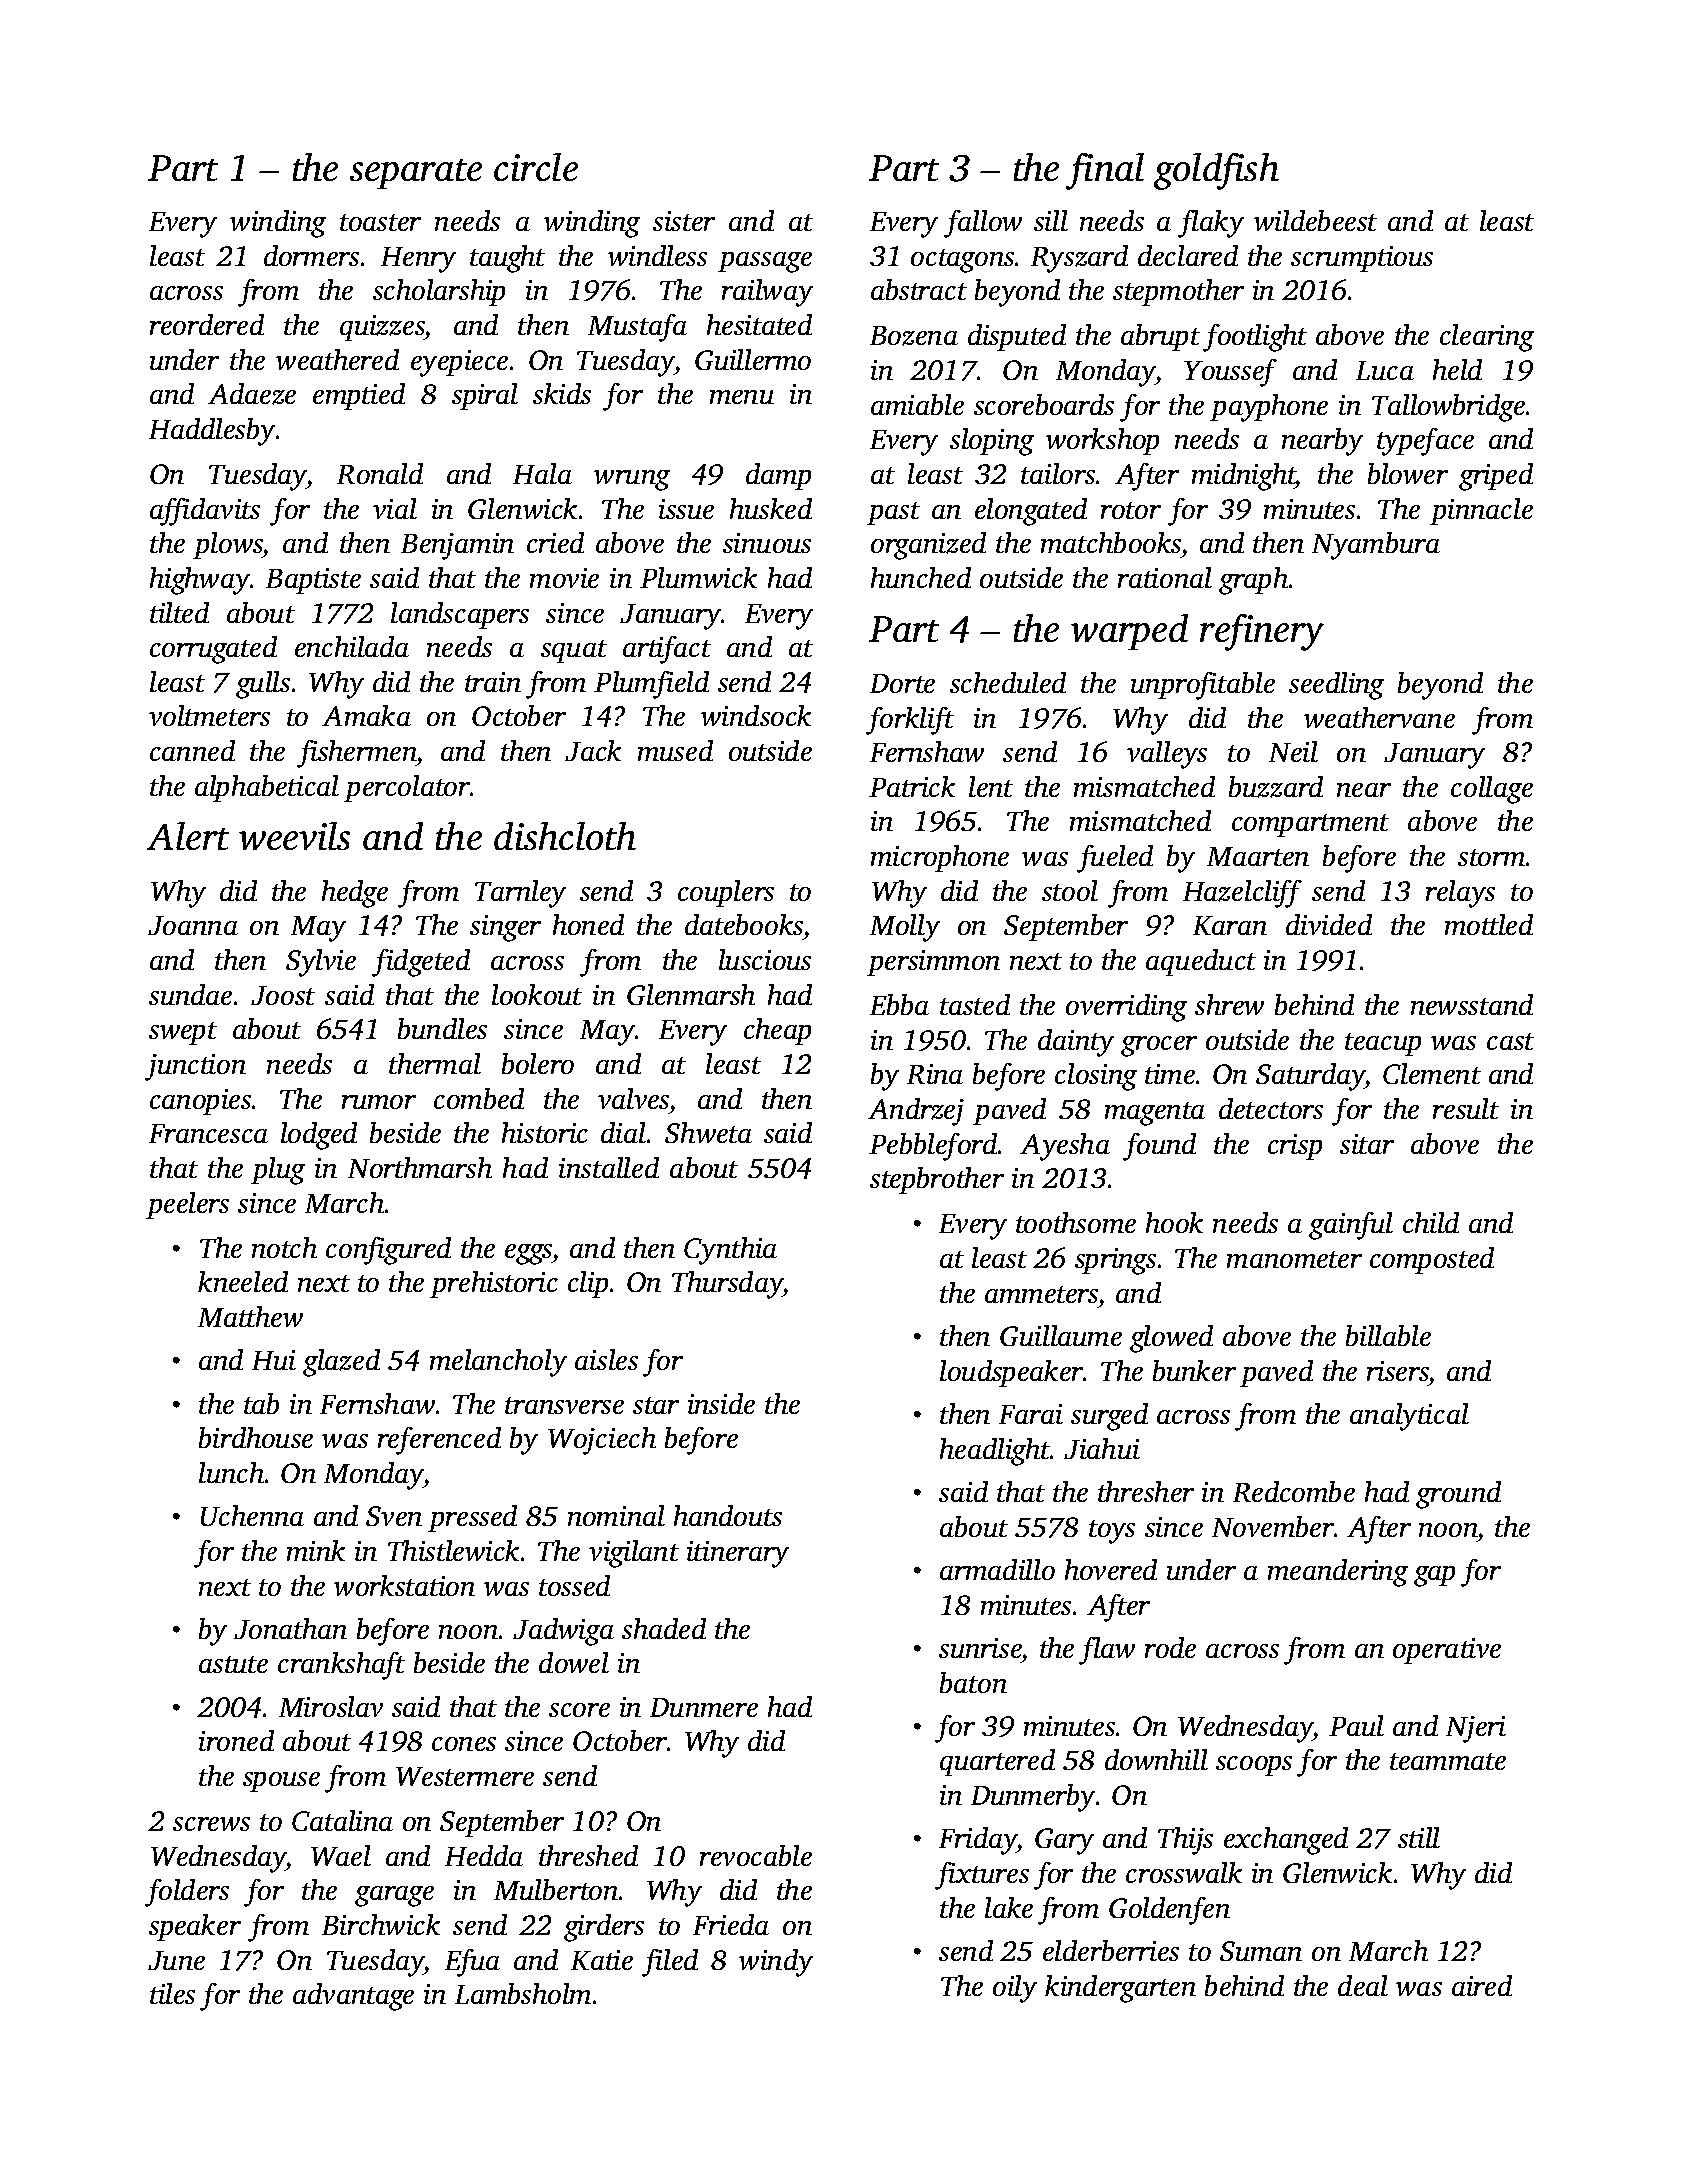 The height and width of the image is (2178, 1683). Describe the element at coordinates (912, 786) in the image. I see `Patrick` at that location.
